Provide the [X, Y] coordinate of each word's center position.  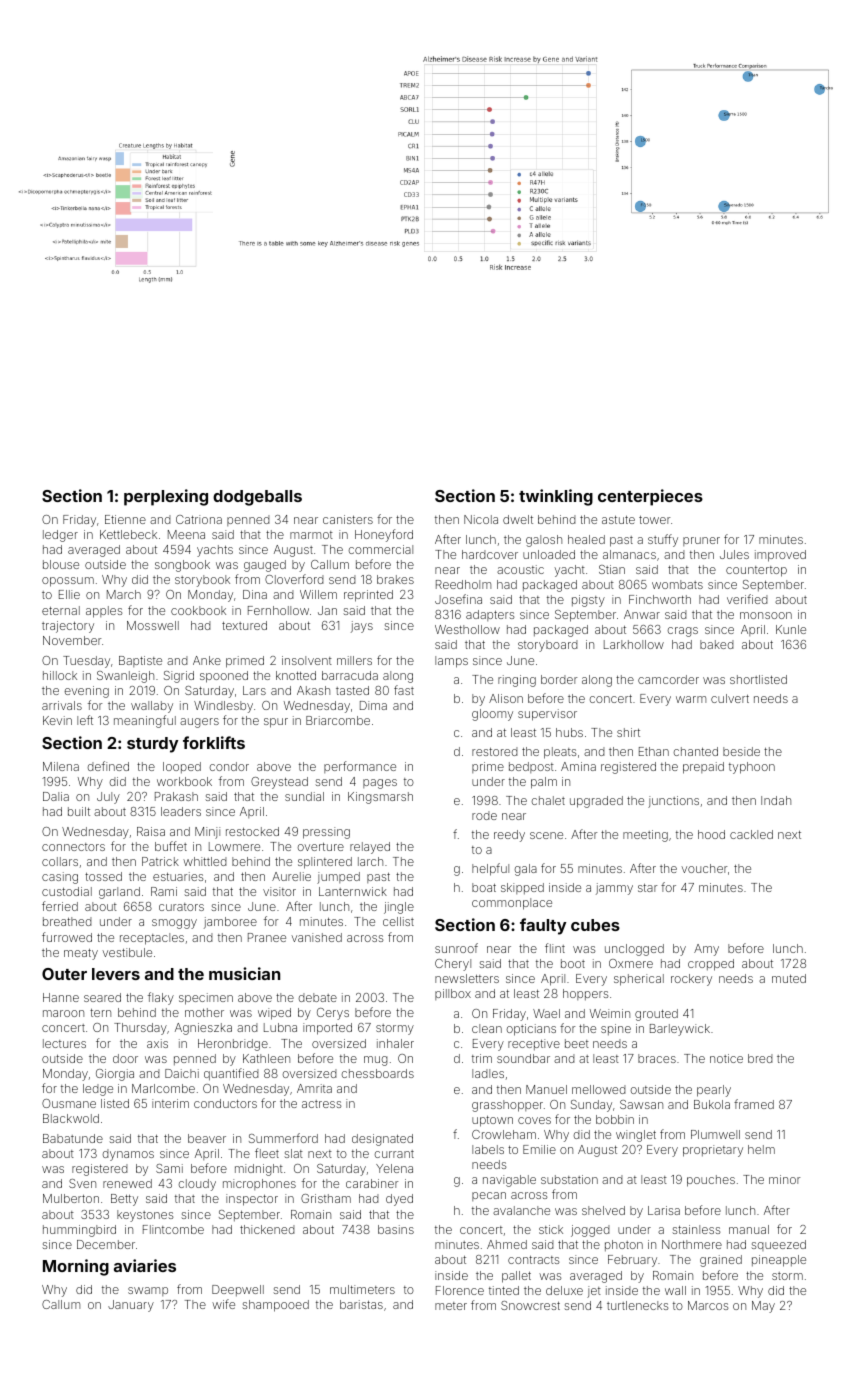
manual [749, 1229]
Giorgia [115, 1075]
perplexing [166, 497]
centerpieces [650, 497]
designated [382, 1140]
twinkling [556, 497]
